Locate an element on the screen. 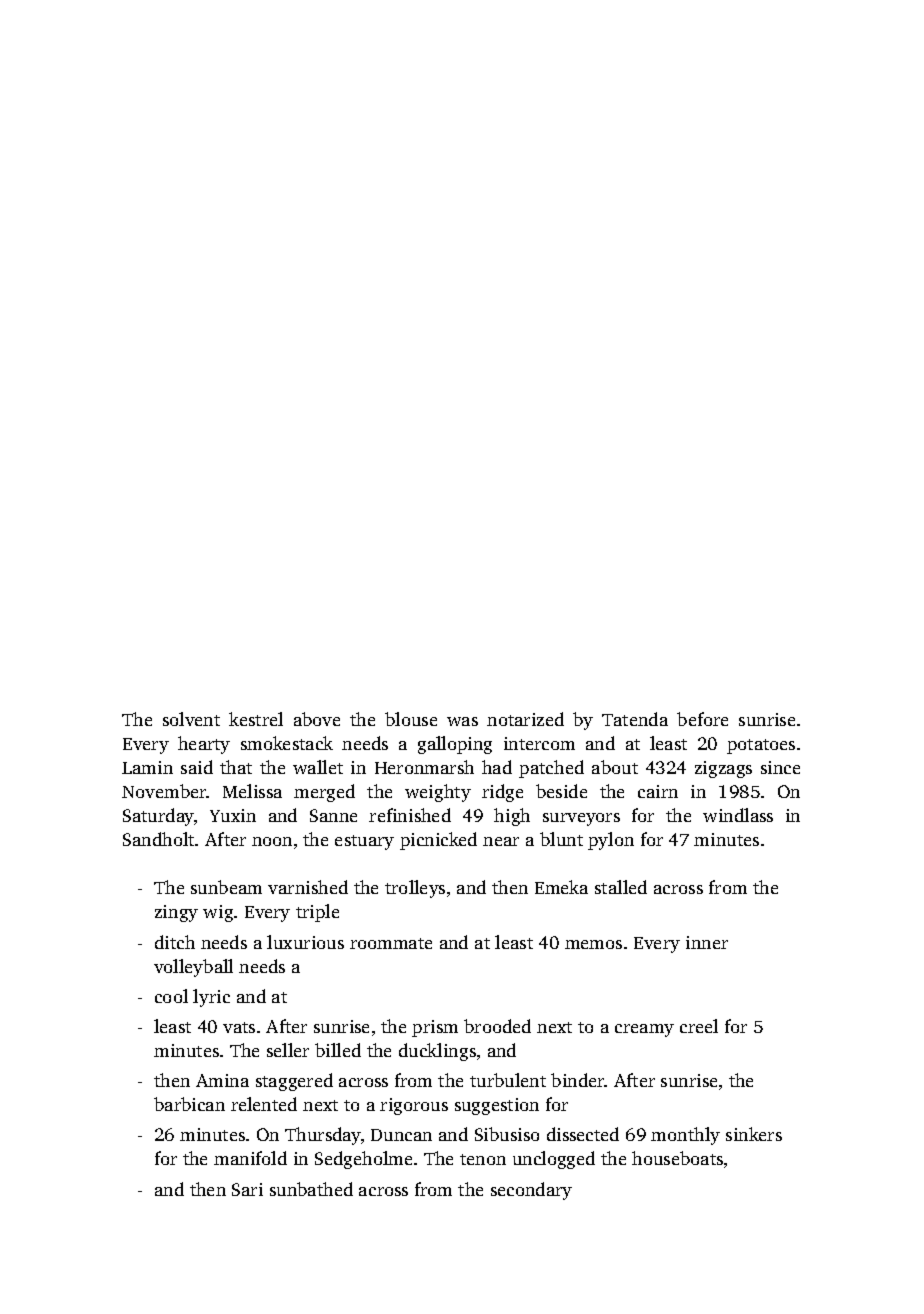  inner is located at coordinates (707, 942).
